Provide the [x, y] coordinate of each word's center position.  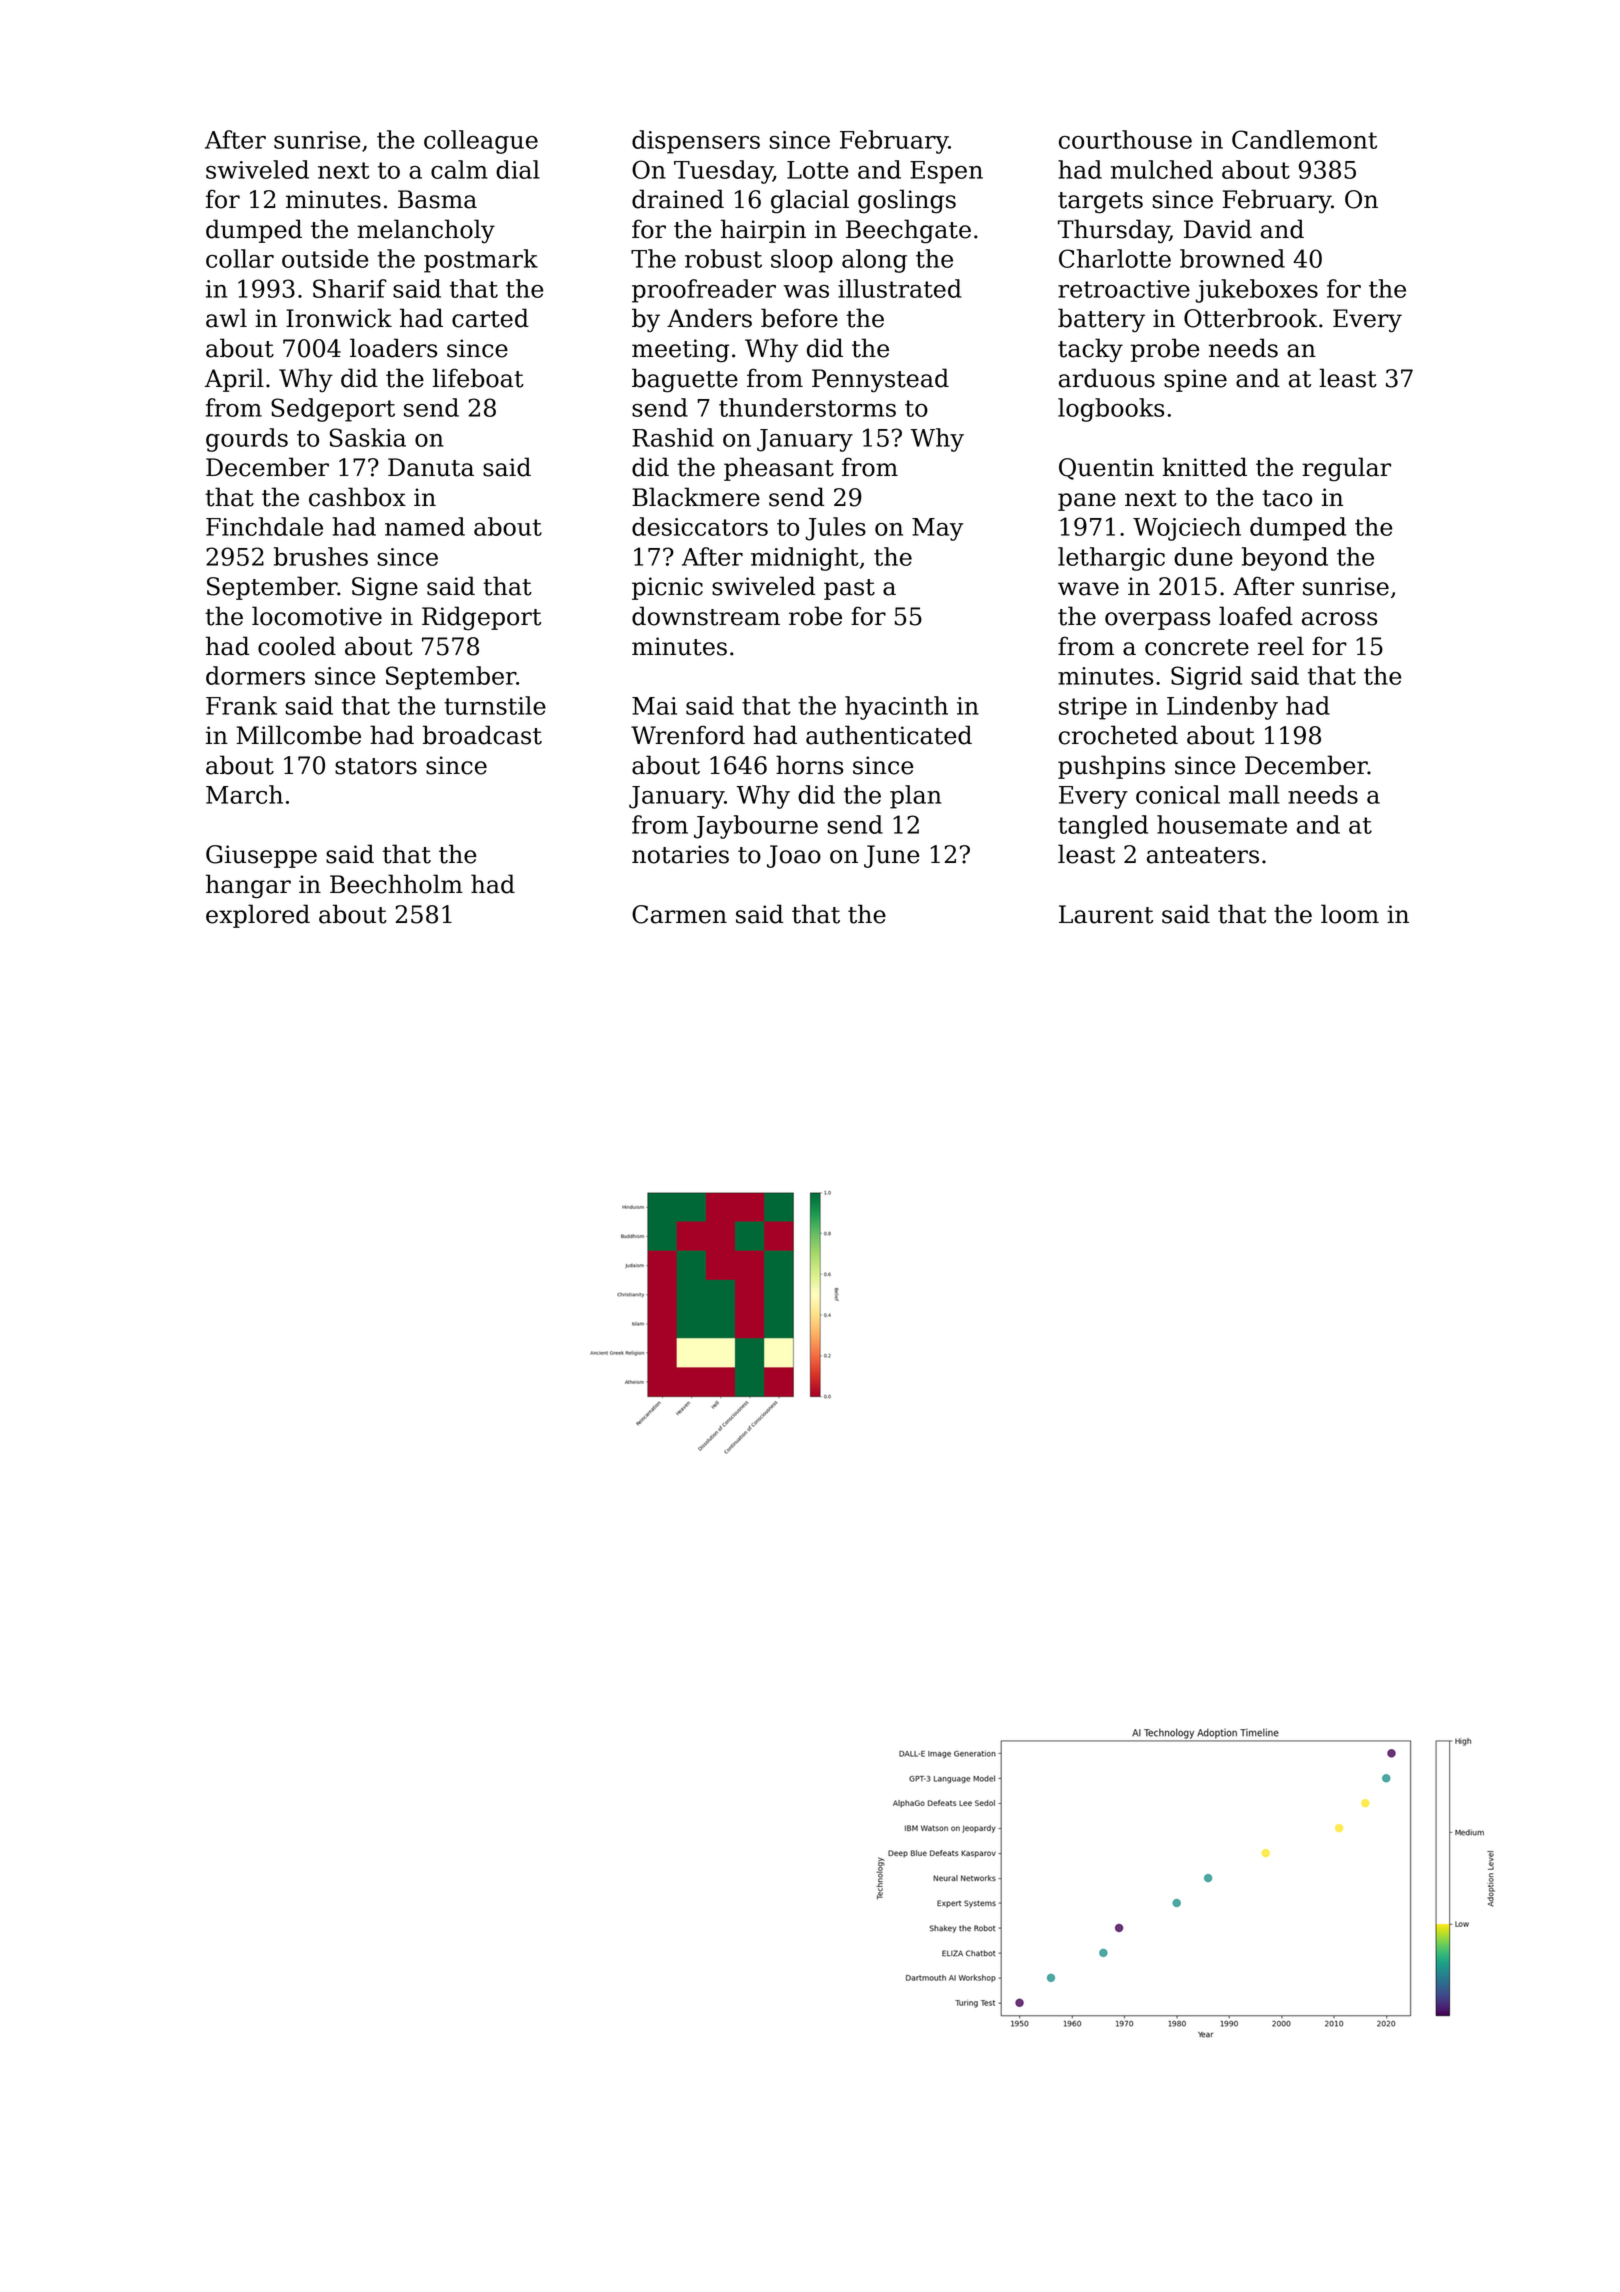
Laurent [1106, 914]
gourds [247, 440]
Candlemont [1304, 139]
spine [1195, 380]
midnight [805, 559]
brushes [321, 556]
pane [1087, 502]
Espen [946, 172]
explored [258, 916]
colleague [481, 142]
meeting [680, 351]
